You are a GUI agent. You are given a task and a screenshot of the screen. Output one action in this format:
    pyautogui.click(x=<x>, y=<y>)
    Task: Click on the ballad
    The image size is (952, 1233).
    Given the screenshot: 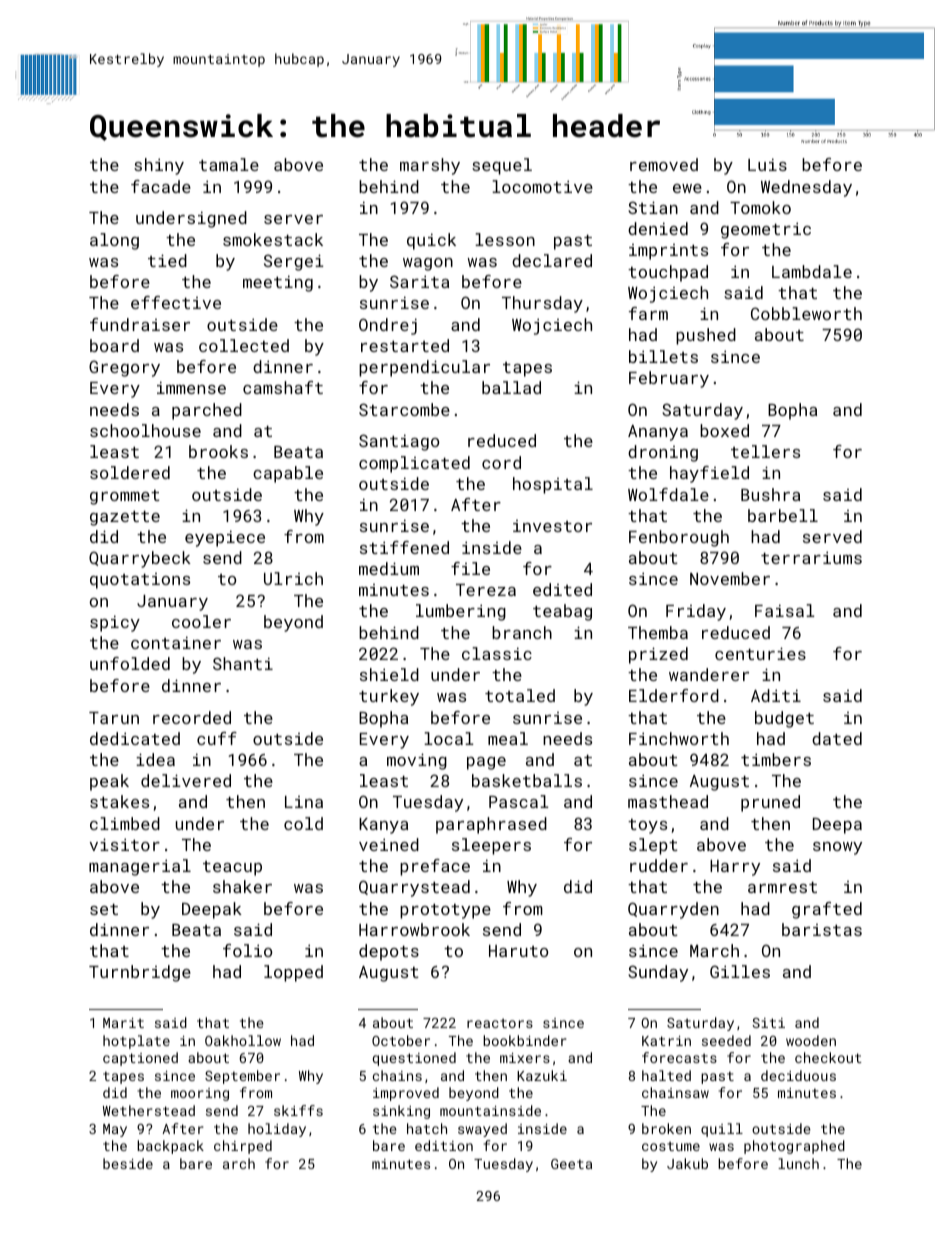 What is the action you would take?
    pyautogui.click(x=511, y=387)
